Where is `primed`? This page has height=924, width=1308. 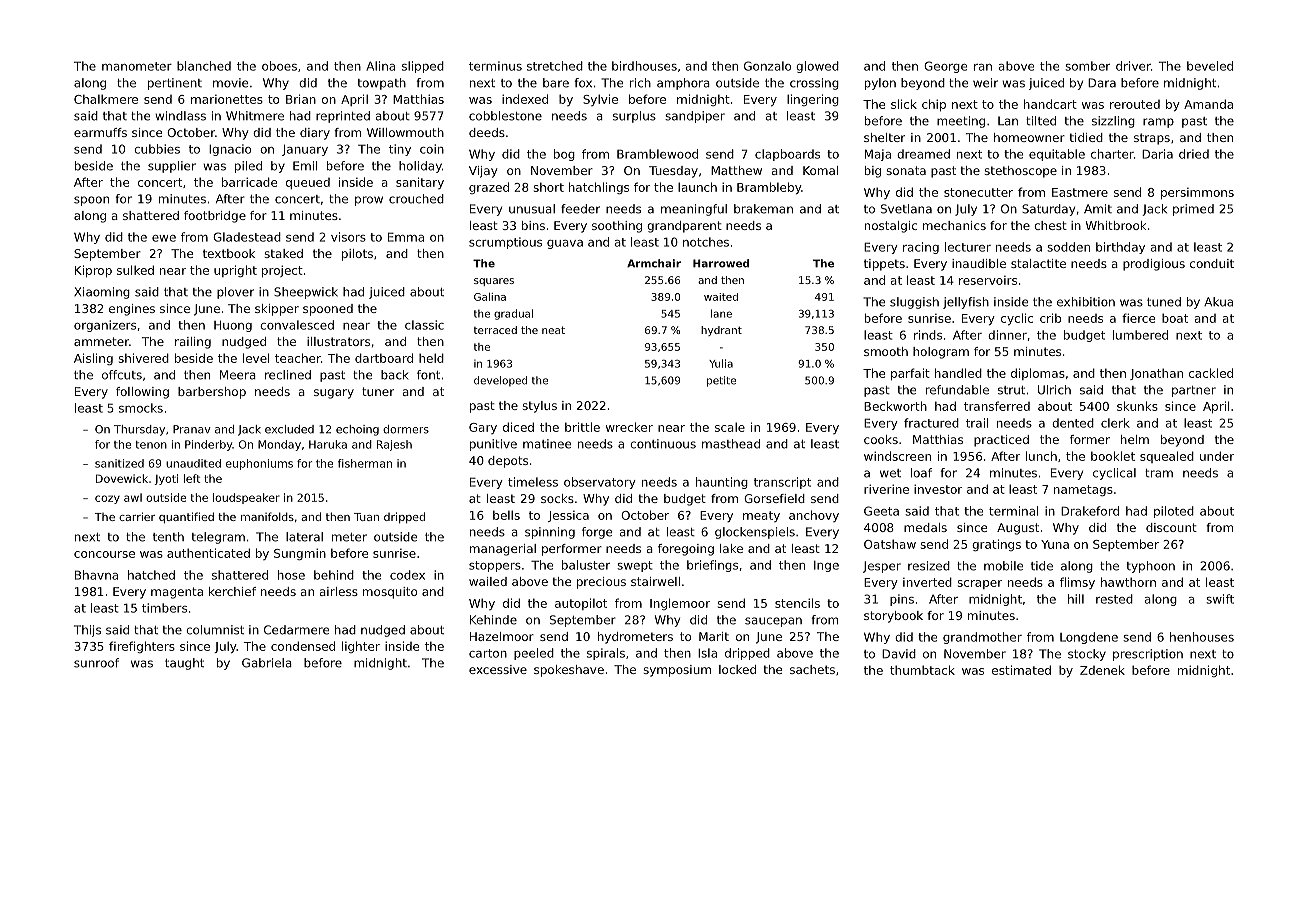
primed is located at coordinates (1193, 210).
